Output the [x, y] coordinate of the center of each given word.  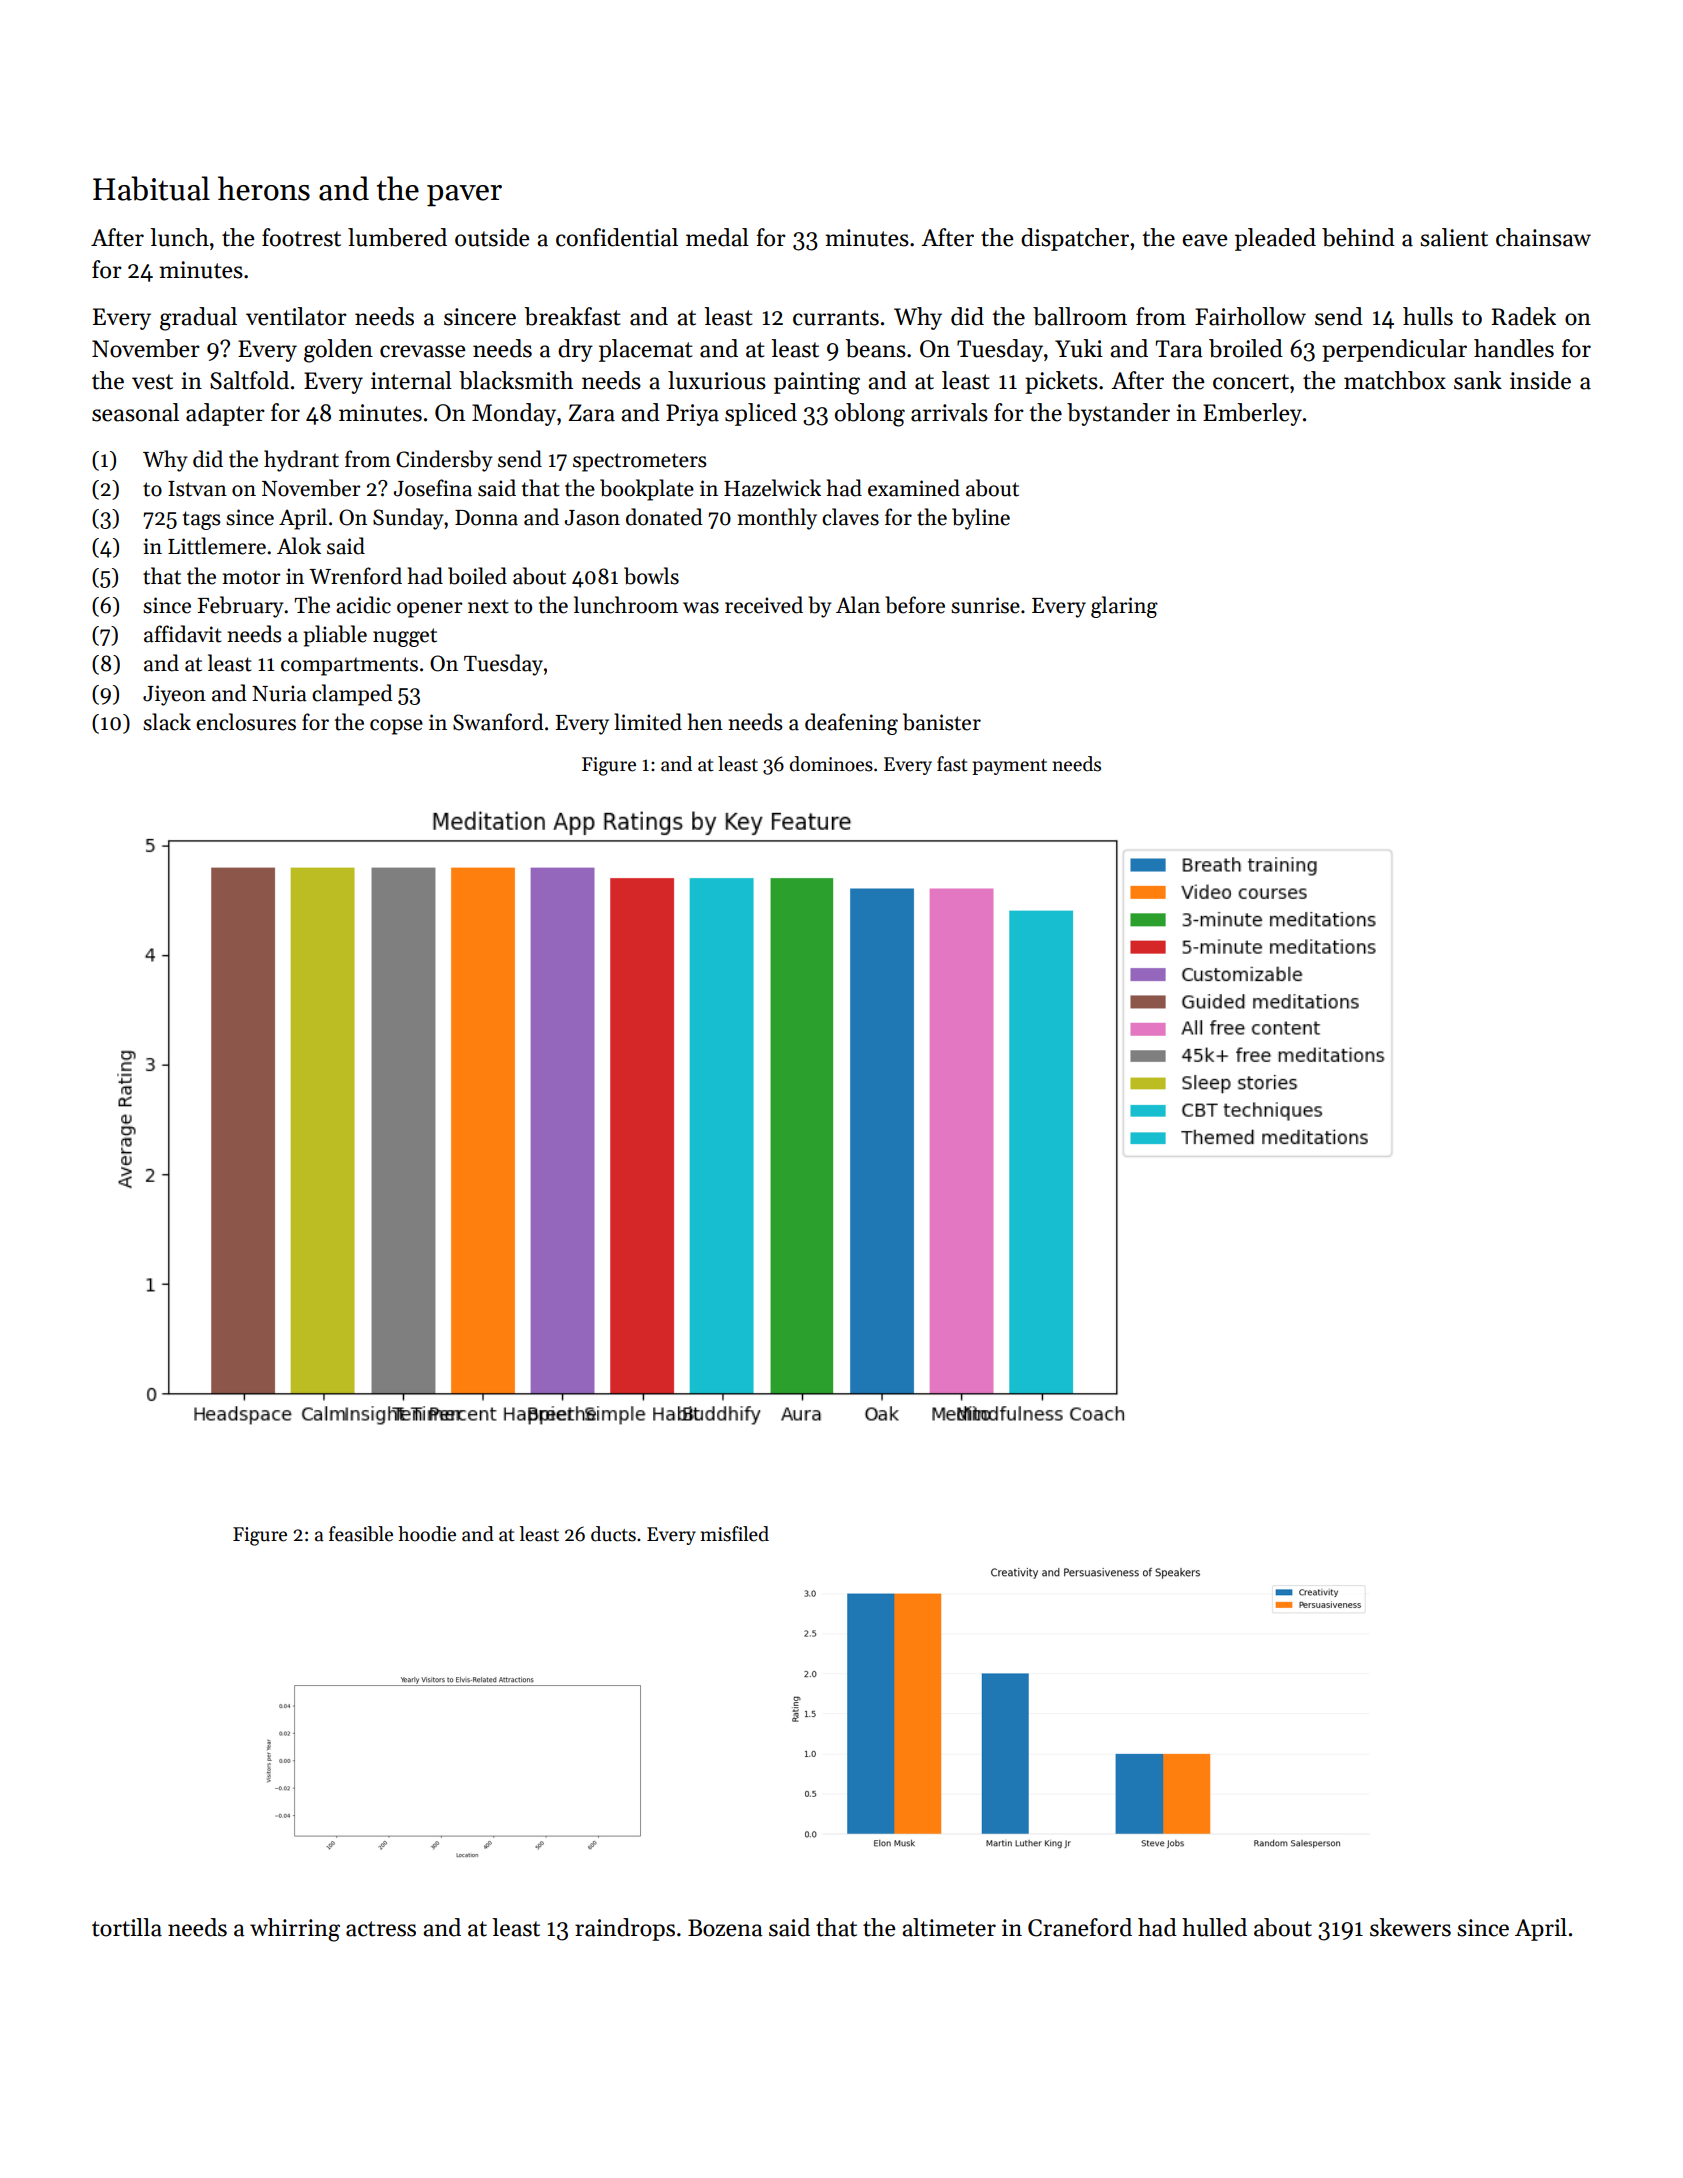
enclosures [246, 722]
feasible [361, 1534]
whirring [295, 1930]
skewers [1410, 1927]
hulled [1214, 1927]
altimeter [949, 1927]
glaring [1124, 607]
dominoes [831, 764]
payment [1009, 767]
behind [1358, 237]
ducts [613, 1534]
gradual [198, 319]
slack [167, 722]
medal [717, 237]
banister [942, 722]
